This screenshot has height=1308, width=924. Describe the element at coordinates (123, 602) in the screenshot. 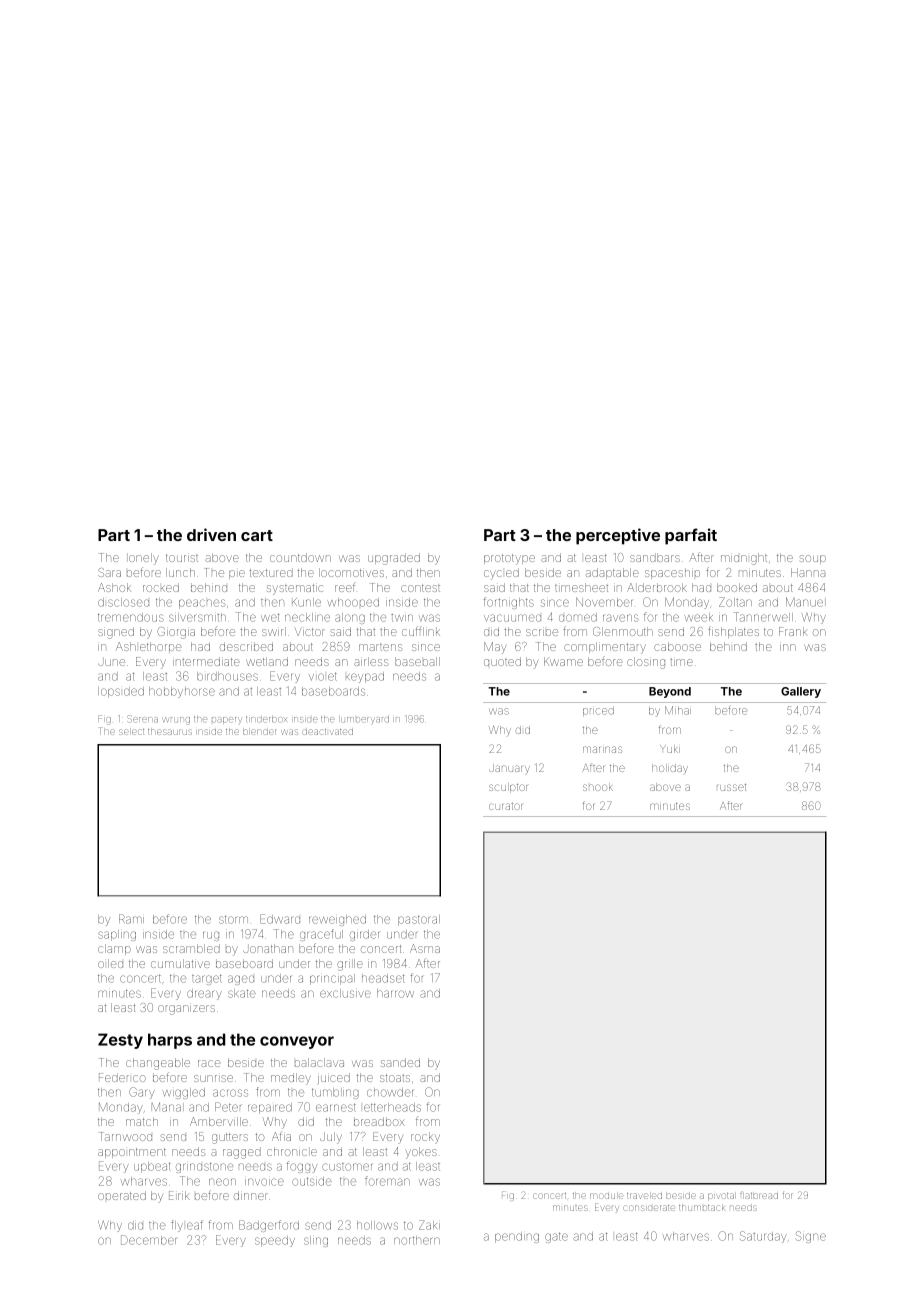

I see `disclosed` at that location.
